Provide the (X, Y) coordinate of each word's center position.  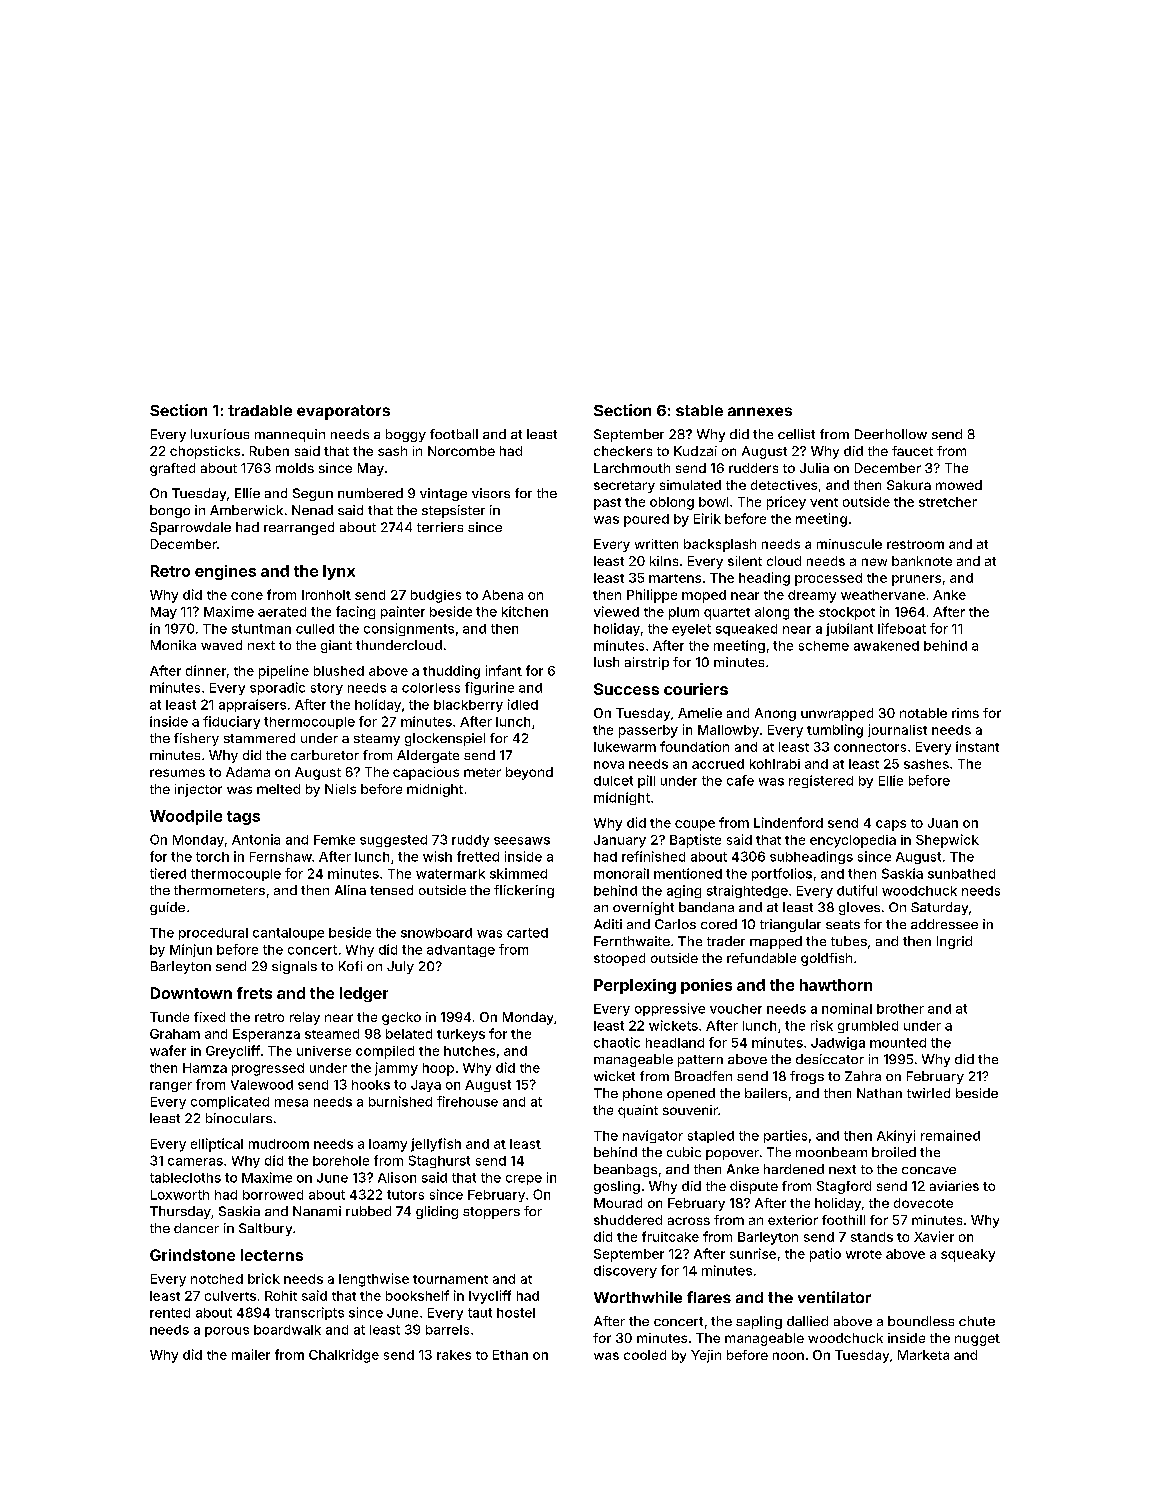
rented (170, 1313)
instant (977, 746)
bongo (170, 511)
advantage (461, 951)
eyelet (691, 630)
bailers (766, 1093)
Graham (175, 1034)
